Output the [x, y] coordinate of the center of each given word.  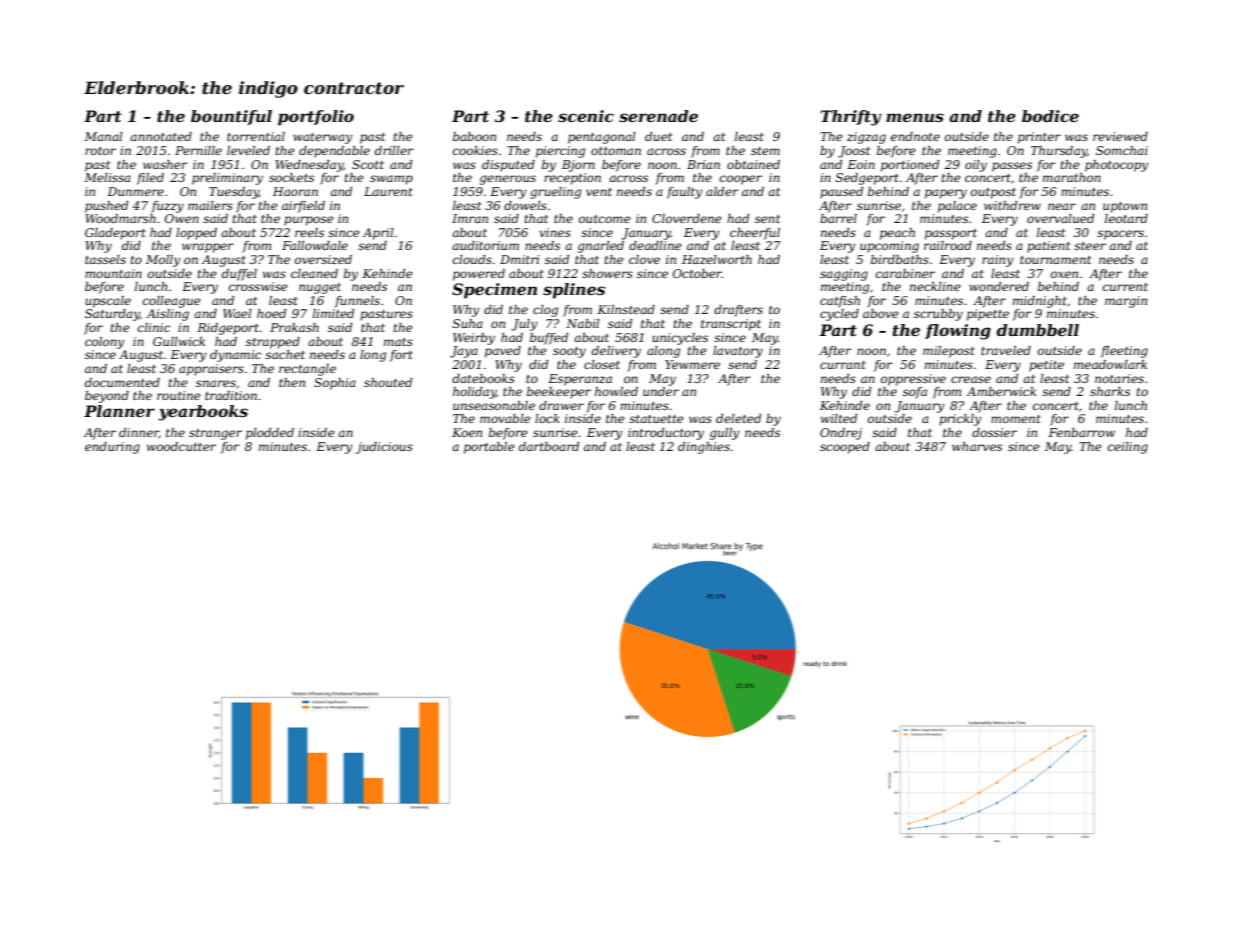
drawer [561, 405]
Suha [468, 323]
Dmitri [519, 259]
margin [1126, 302]
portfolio [316, 118]
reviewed [1120, 136]
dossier [994, 432]
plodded [270, 434]
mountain [113, 273]
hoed [271, 313]
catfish [840, 302]
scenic [586, 116]
